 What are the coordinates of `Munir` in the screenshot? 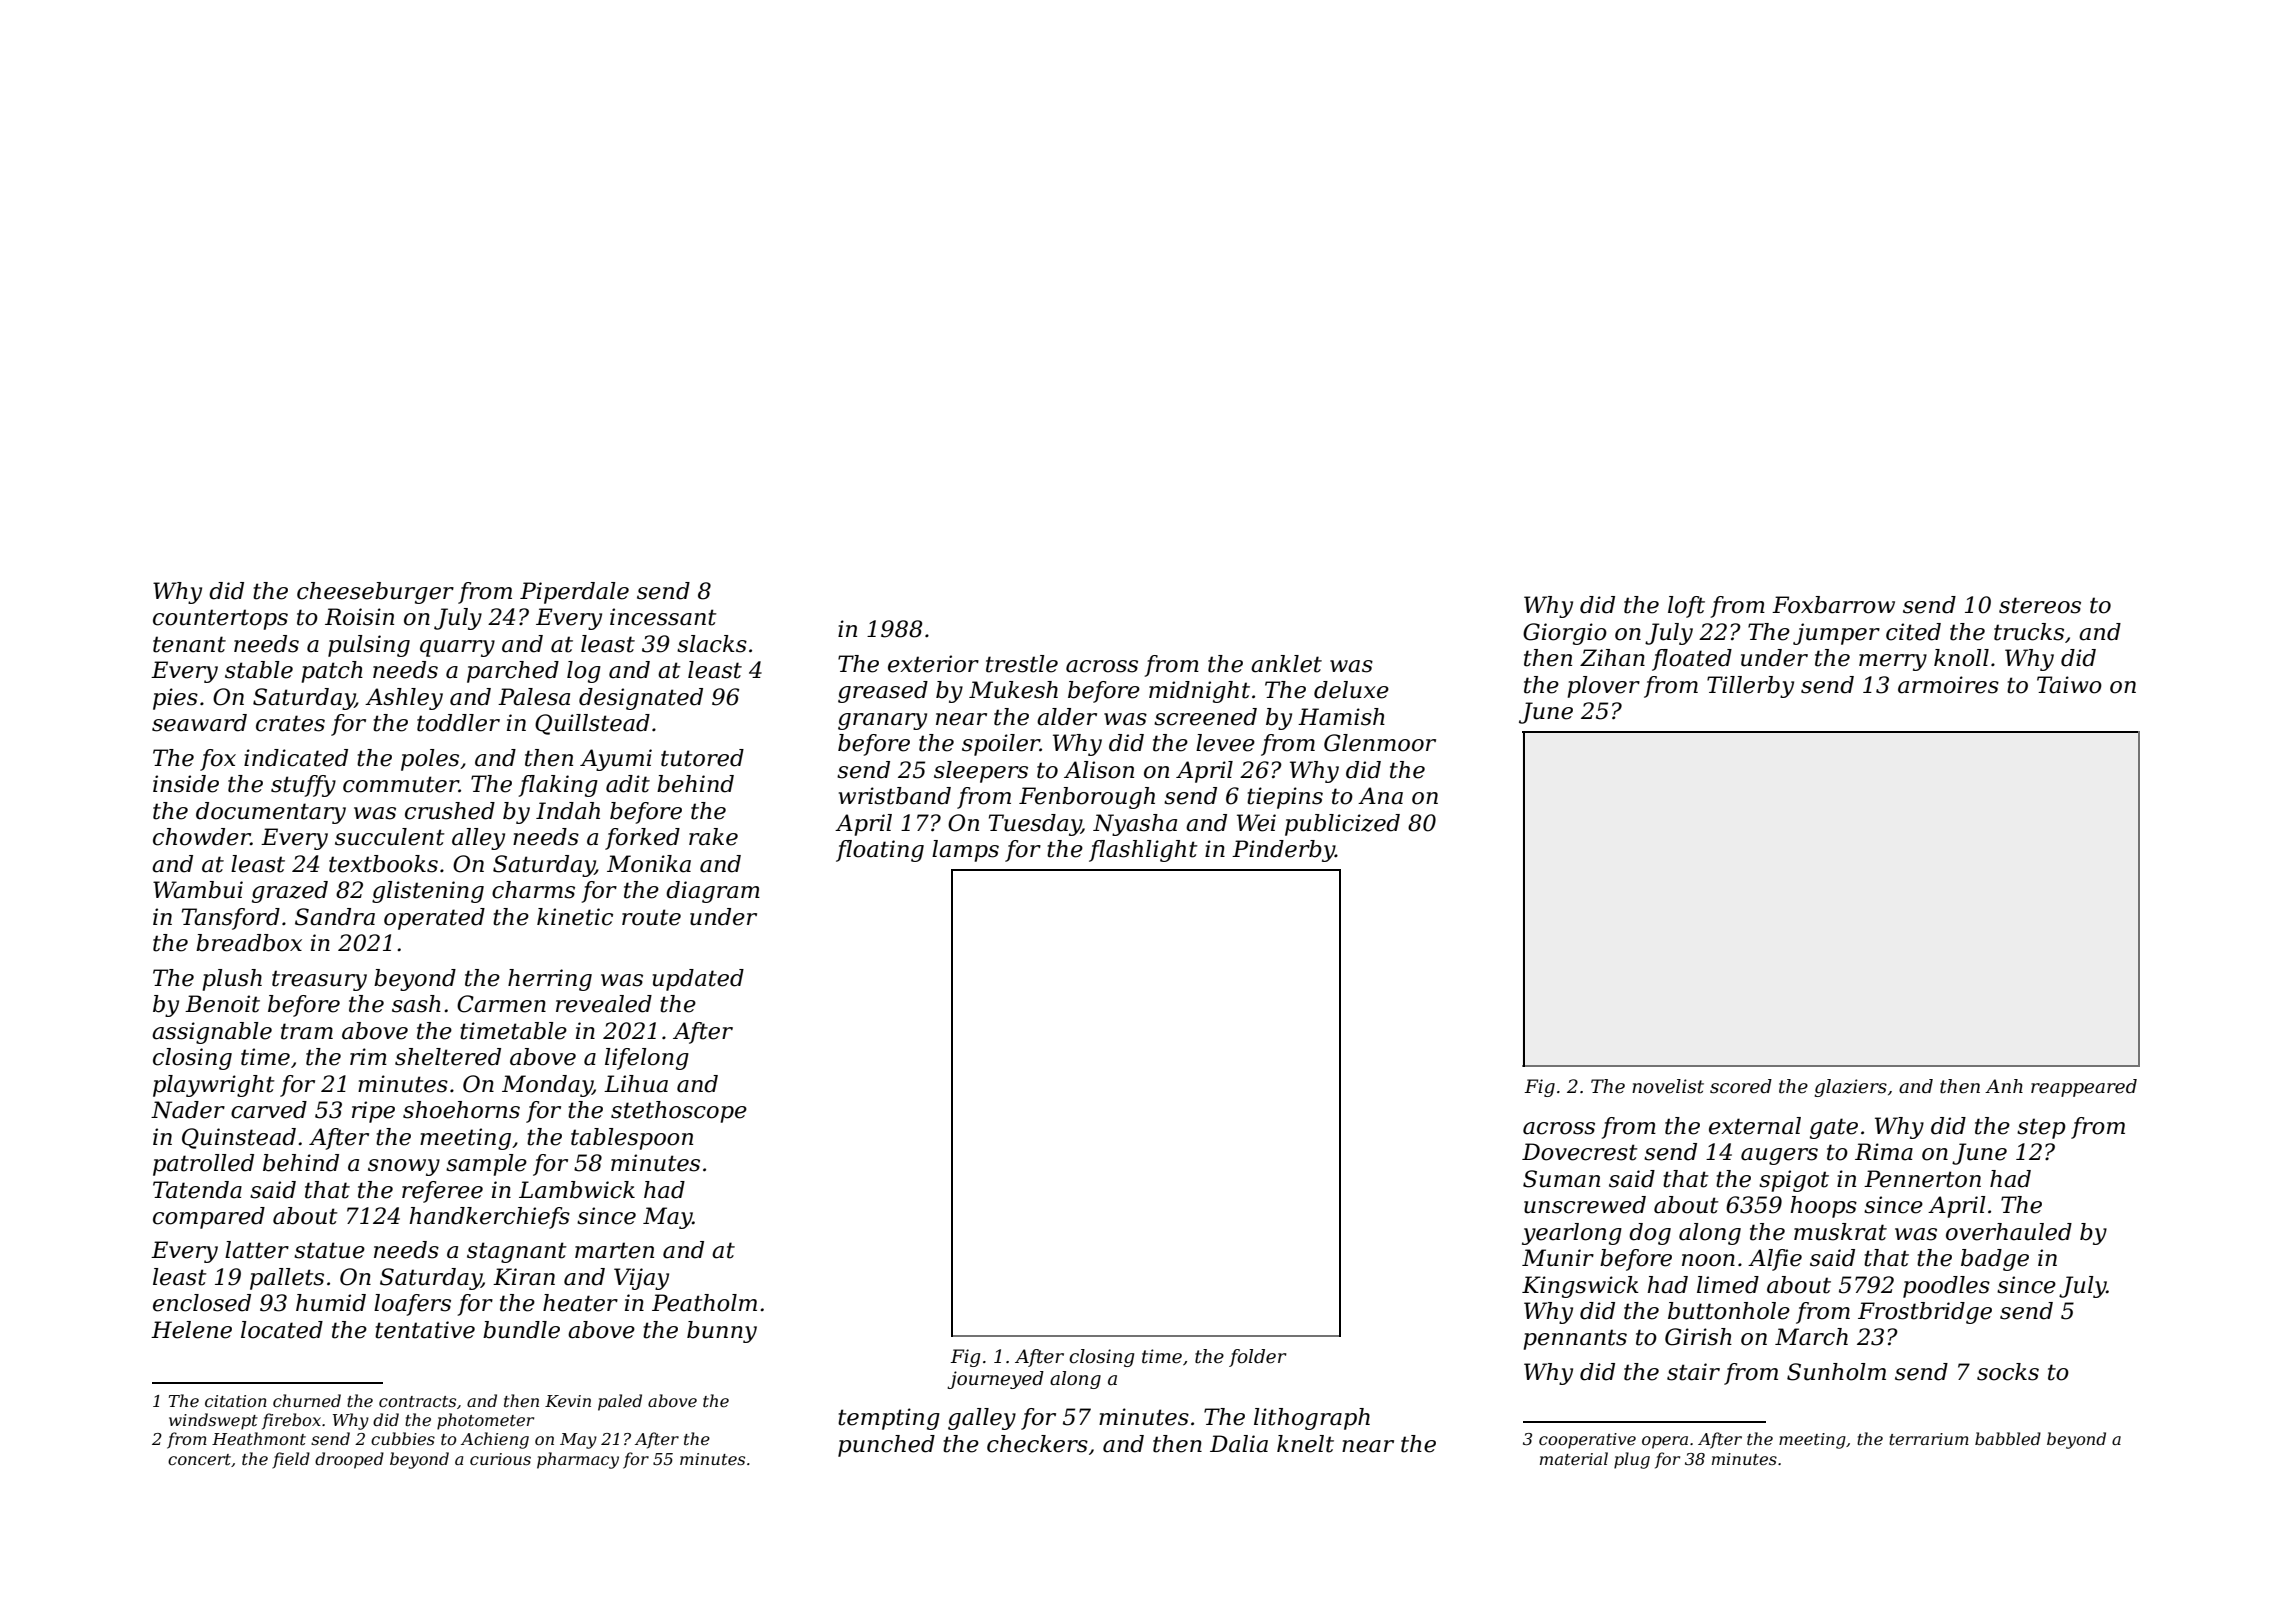 It's located at (1558, 1258).
